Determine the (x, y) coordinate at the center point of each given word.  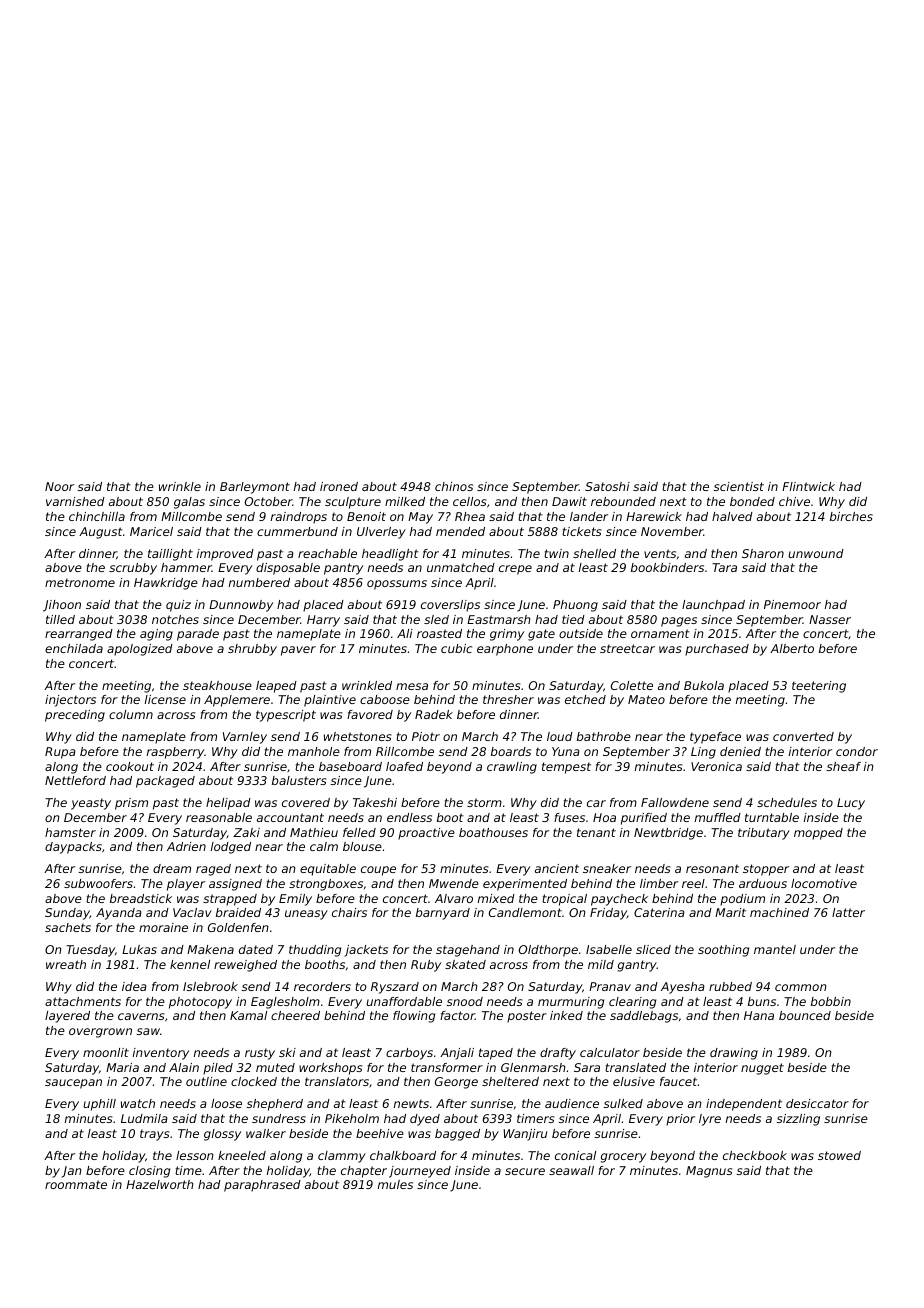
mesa (412, 686)
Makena (210, 949)
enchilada (74, 648)
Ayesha (683, 988)
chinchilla (97, 516)
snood (465, 1001)
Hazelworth (160, 1184)
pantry (343, 569)
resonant (712, 868)
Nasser (830, 619)
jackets (366, 951)
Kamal (248, 1015)
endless (409, 817)
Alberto (792, 648)
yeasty (91, 804)
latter (848, 912)
